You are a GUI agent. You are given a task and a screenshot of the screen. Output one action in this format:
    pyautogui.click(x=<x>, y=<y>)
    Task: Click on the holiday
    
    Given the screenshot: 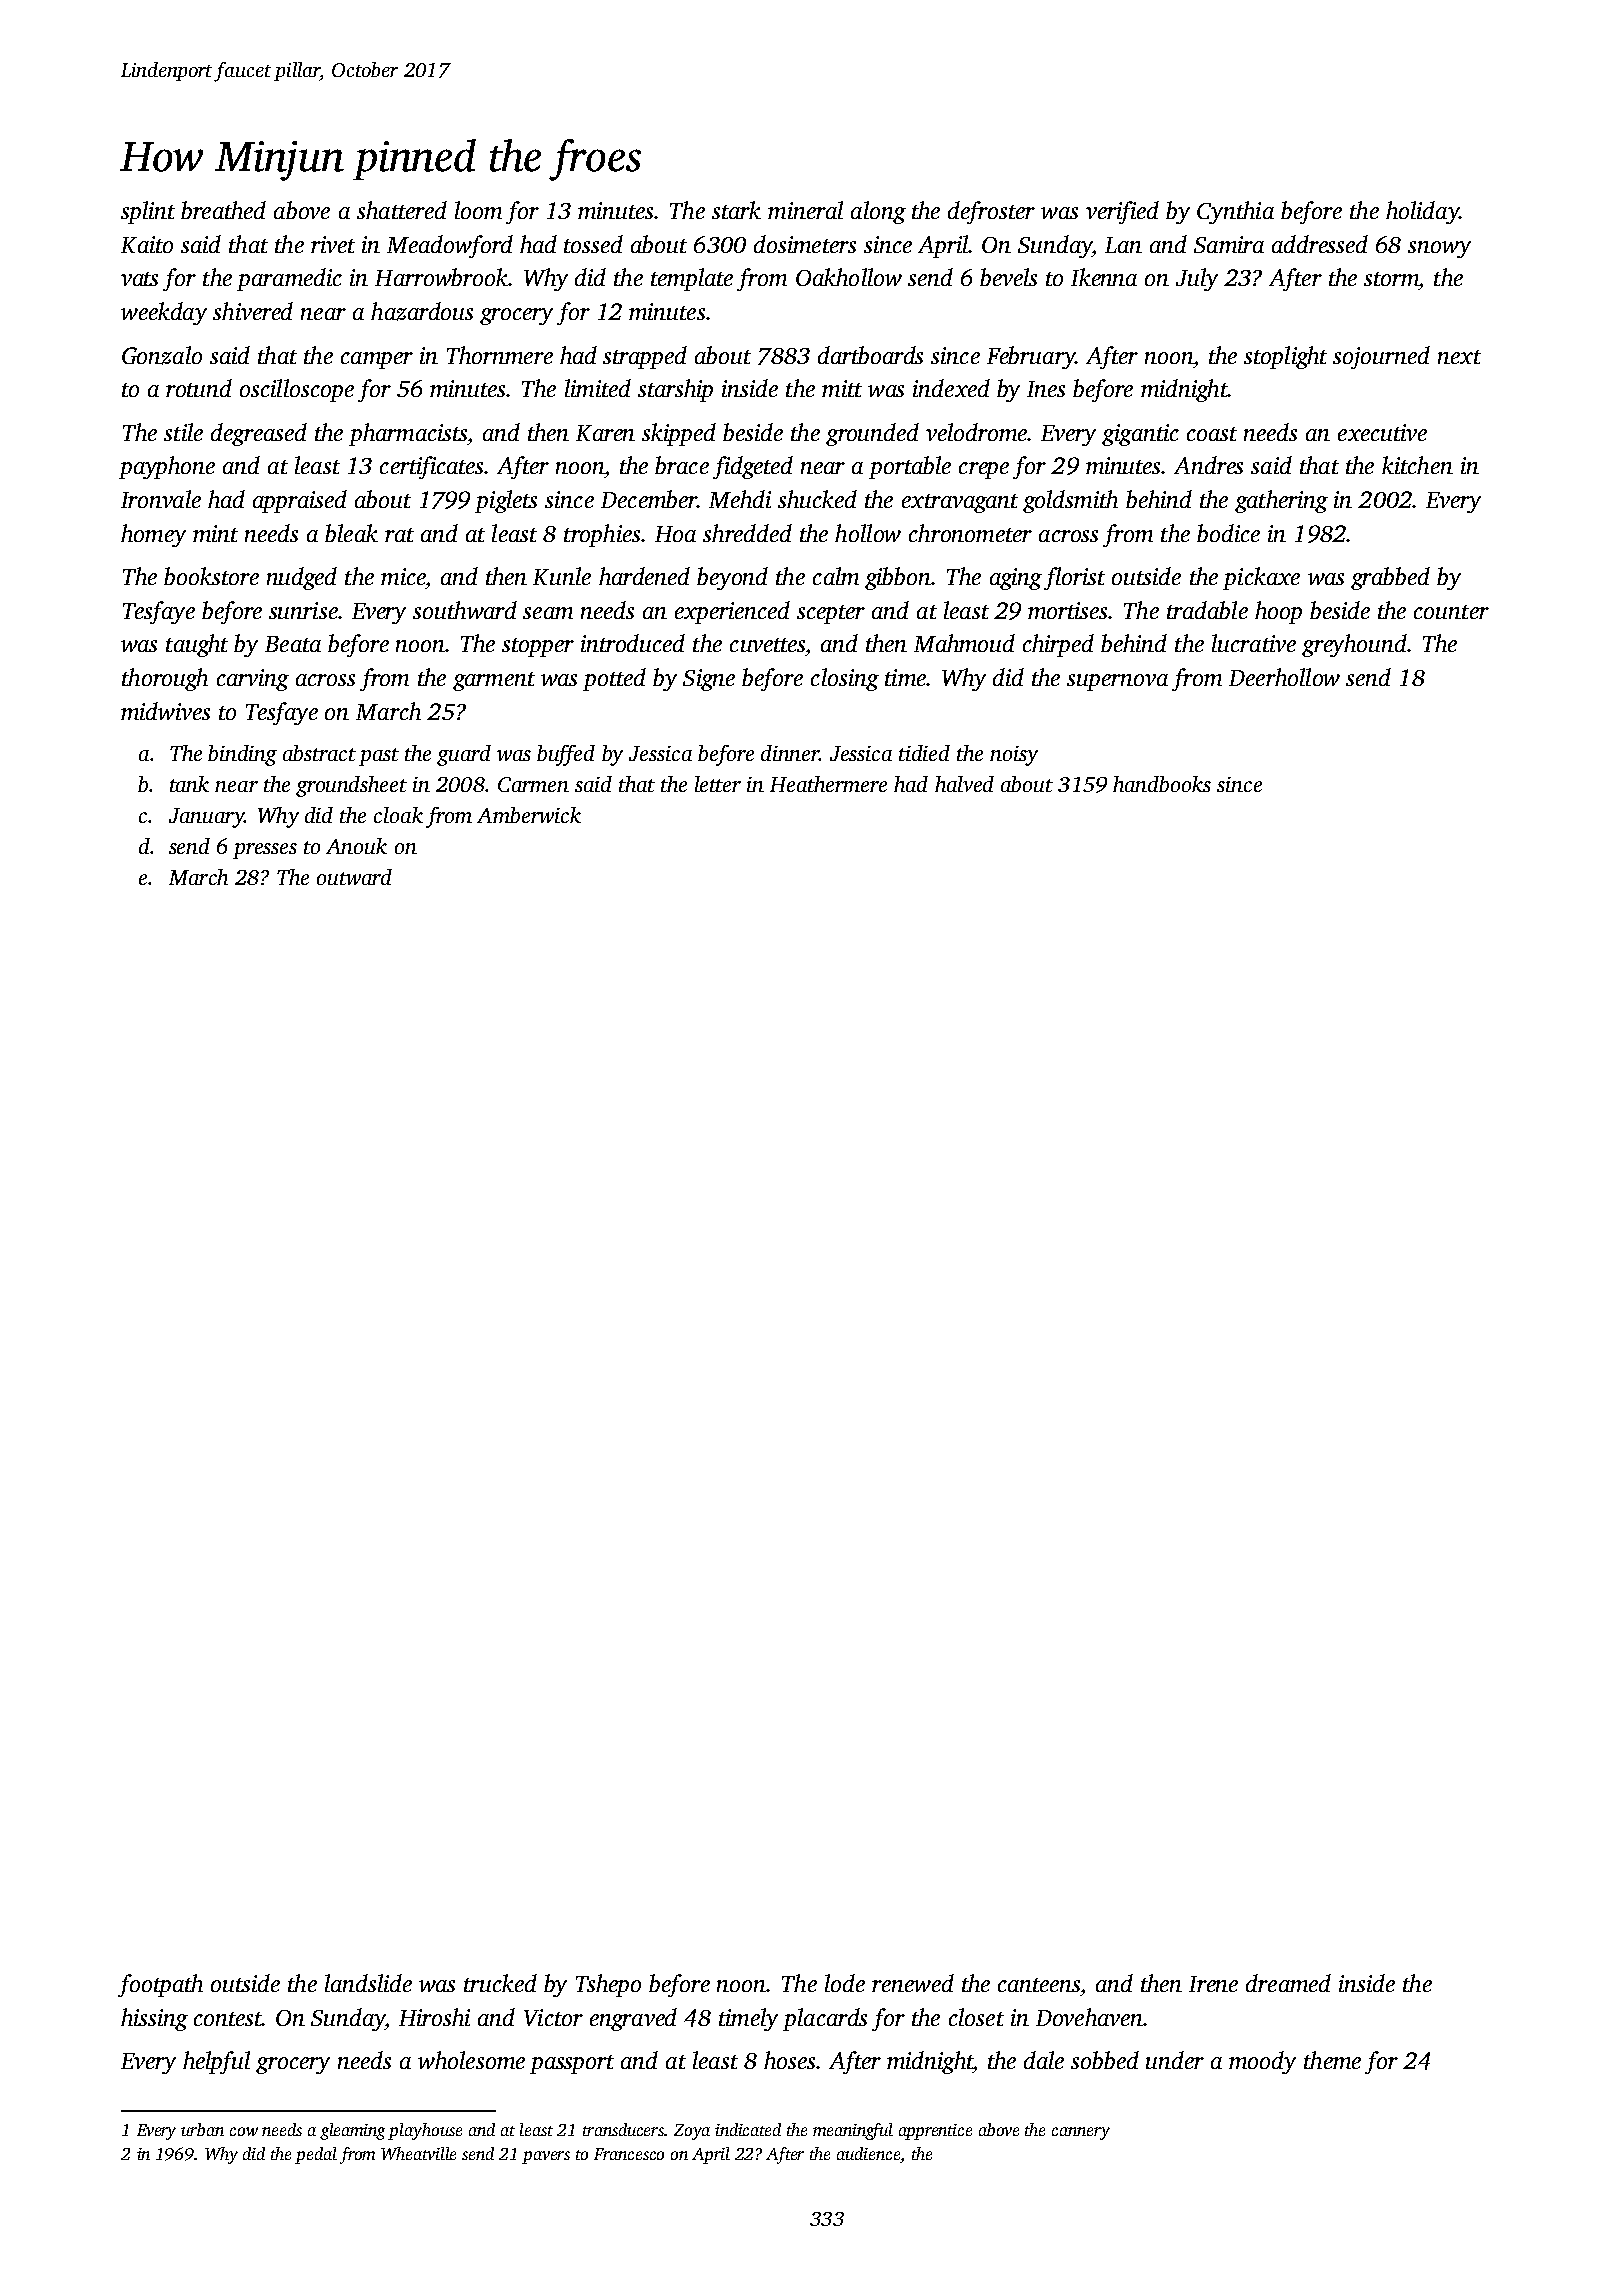 What is the action you would take?
    pyautogui.click(x=1423, y=212)
